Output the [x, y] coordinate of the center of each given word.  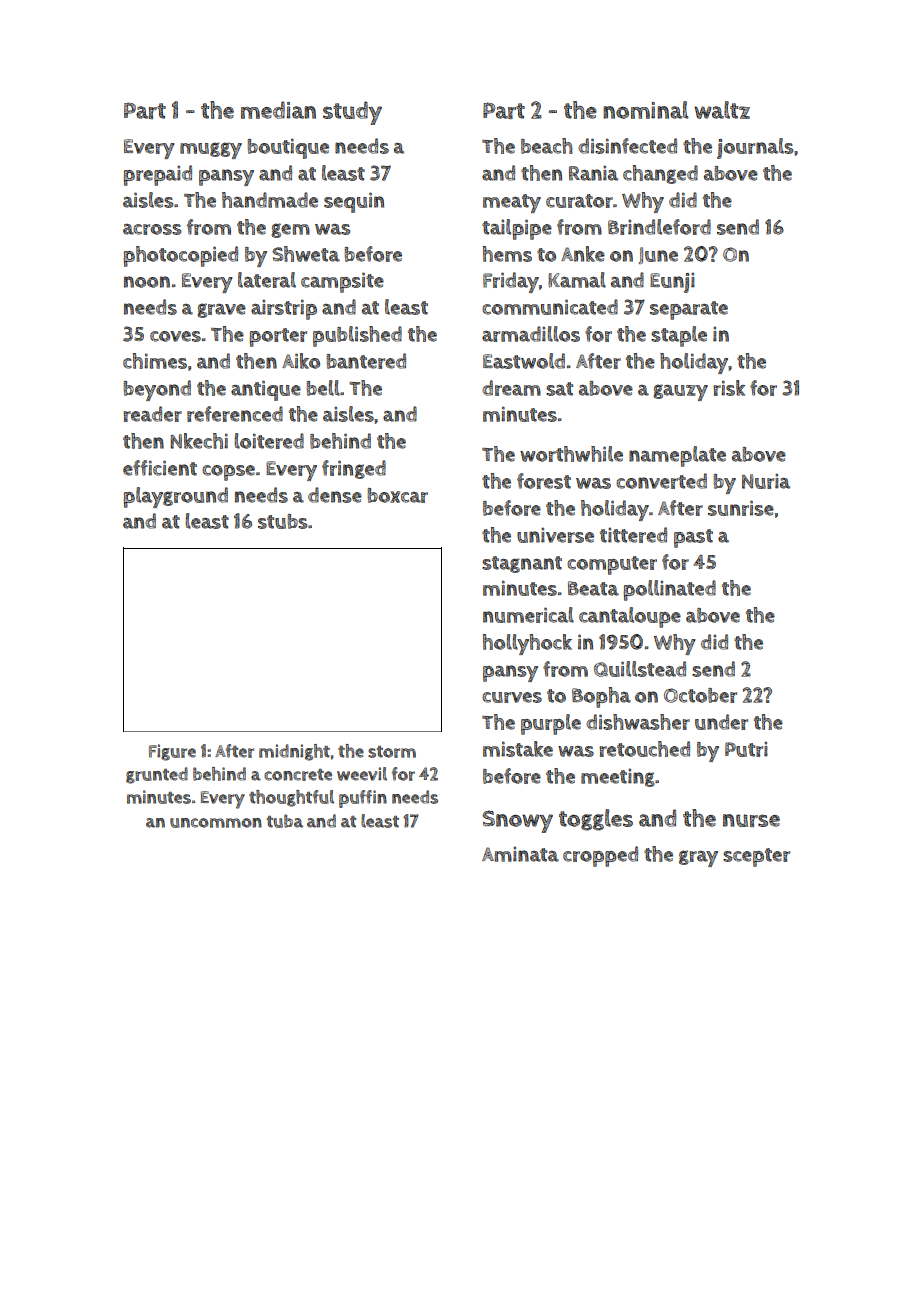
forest [544, 481]
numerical [528, 615]
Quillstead [640, 669]
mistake [518, 749]
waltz [722, 110]
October [700, 695]
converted [661, 481]
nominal [645, 110]
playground [176, 497]
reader [152, 414]
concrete [298, 775]
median [278, 110]
